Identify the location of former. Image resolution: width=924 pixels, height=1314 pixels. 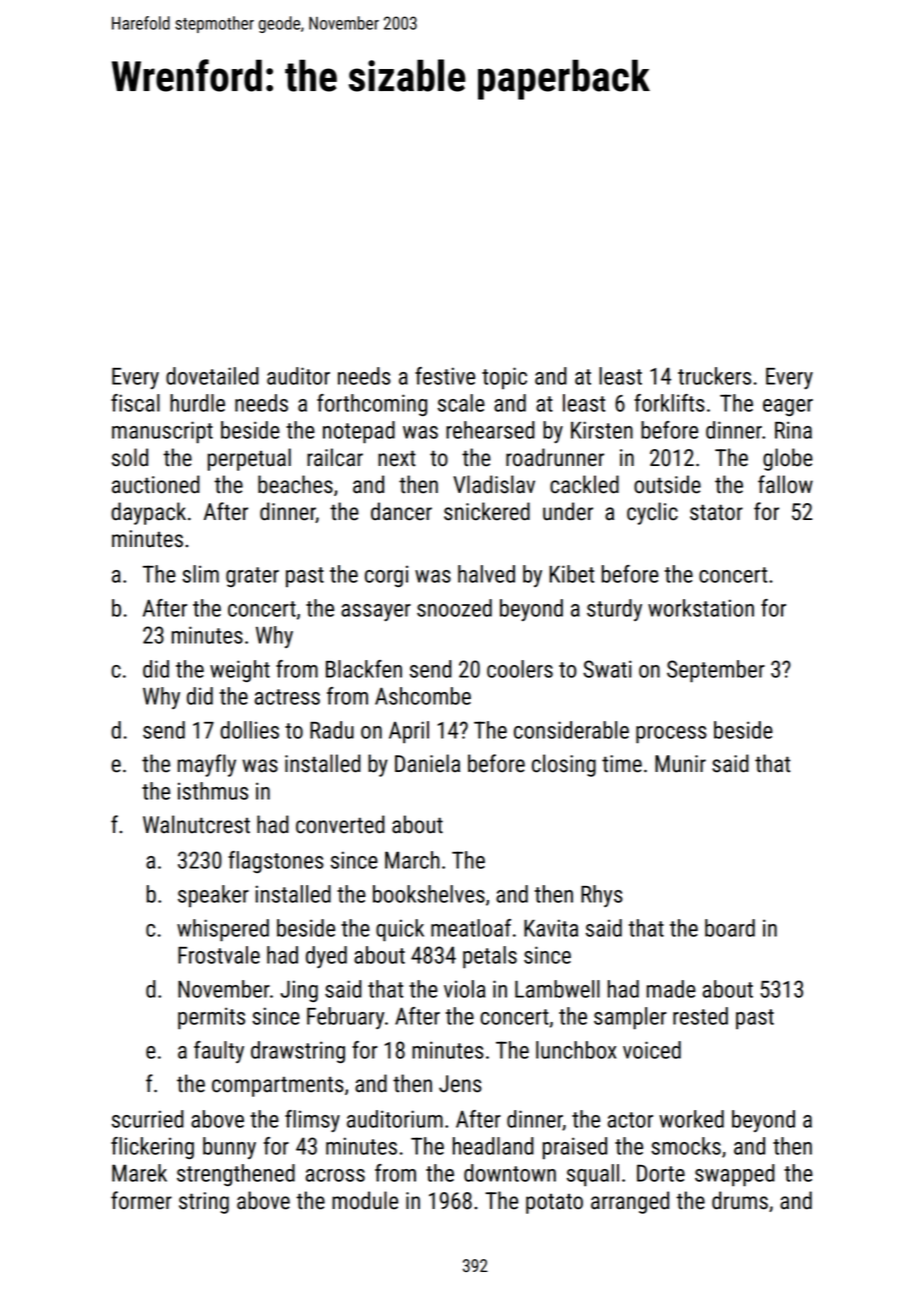
(141, 1200).
